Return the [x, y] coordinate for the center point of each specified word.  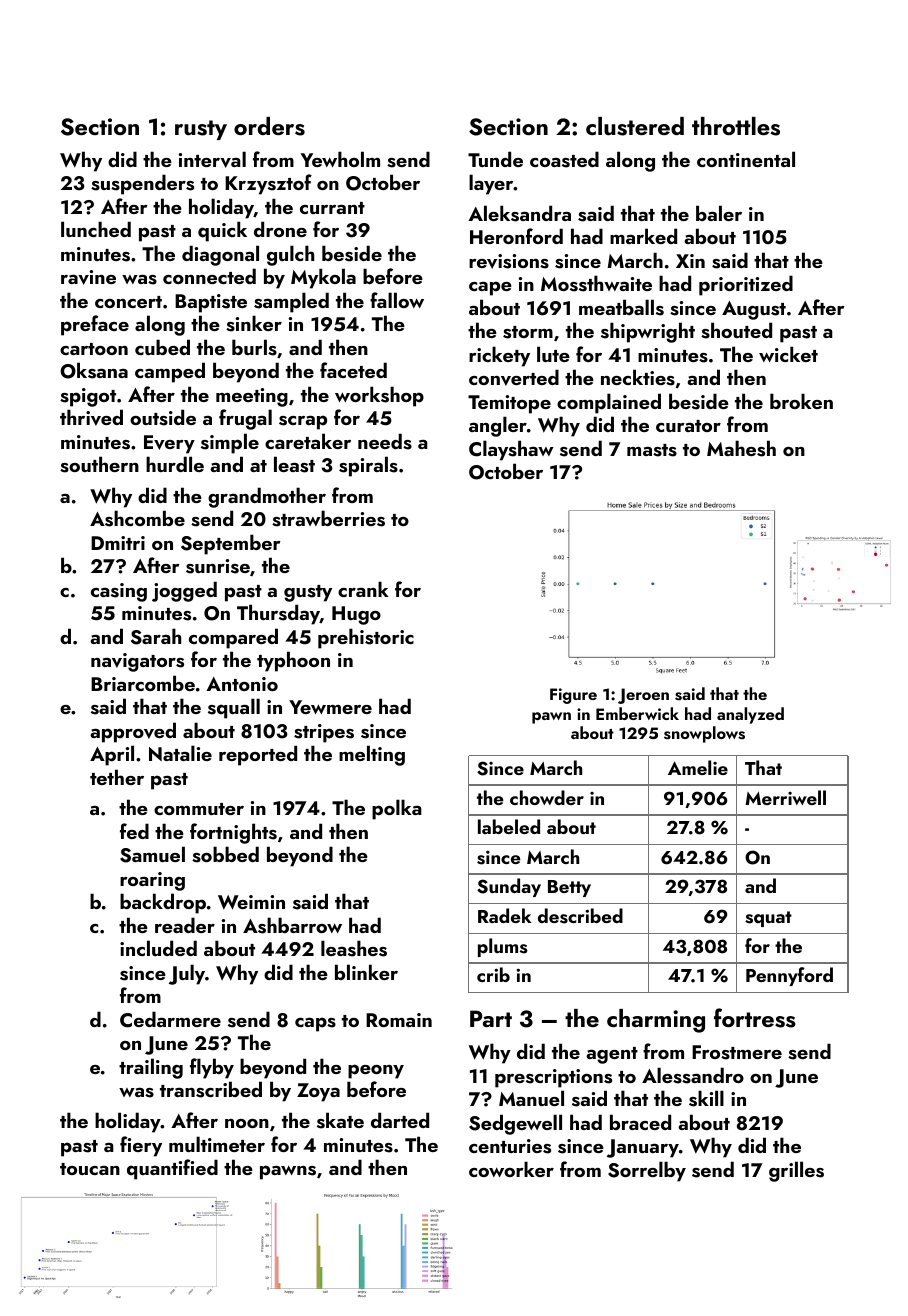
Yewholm [340, 159]
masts [652, 450]
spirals [368, 466]
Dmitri [118, 543]
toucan [90, 1169]
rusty [201, 130]
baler [719, 213]
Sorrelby [647, 1171]
